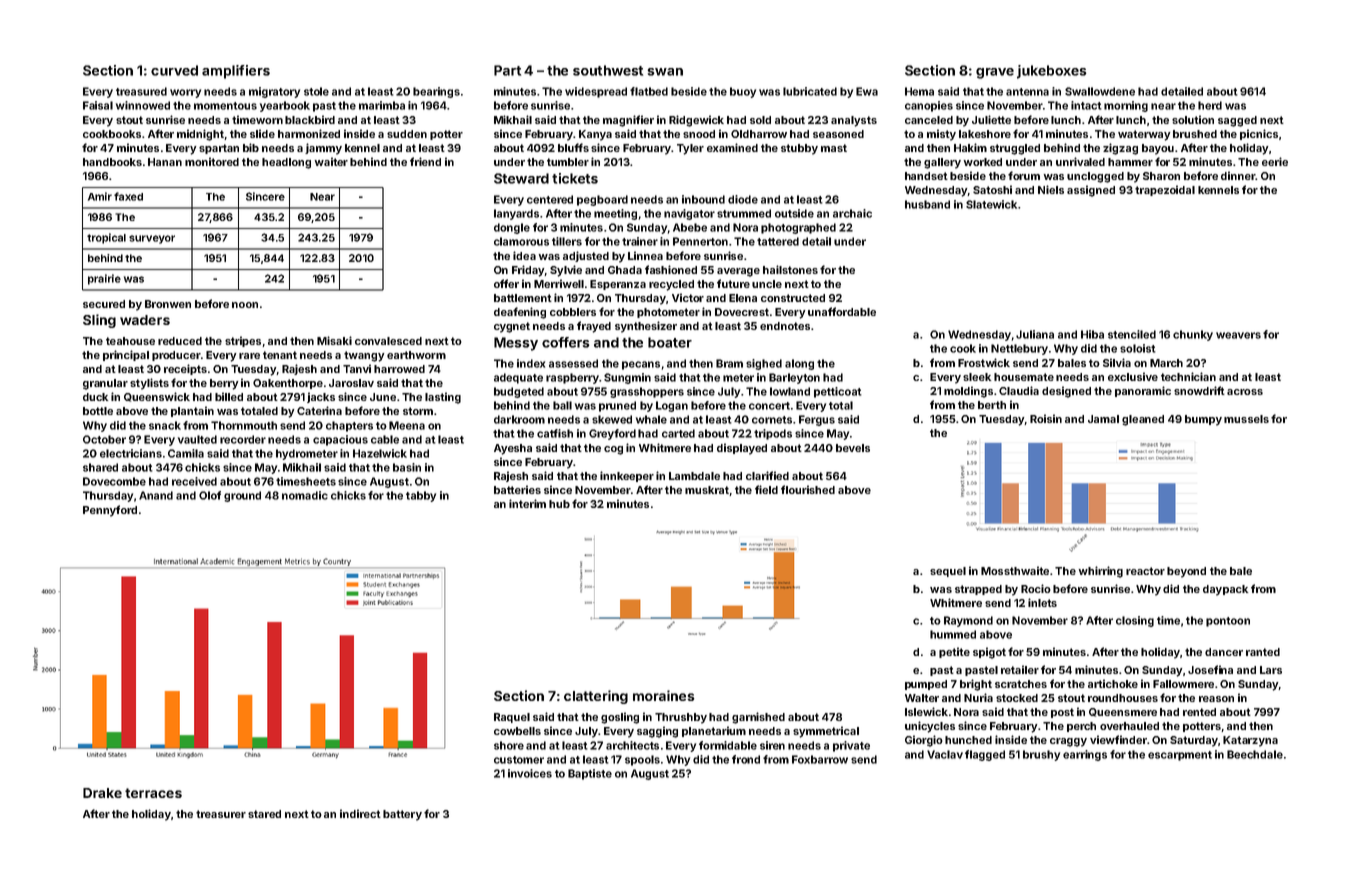 Image resolution: width=1372 pixels, height=887 pixels. Describe the element at coordinates (793, 298) in the document. I see `constructed` at that location.
